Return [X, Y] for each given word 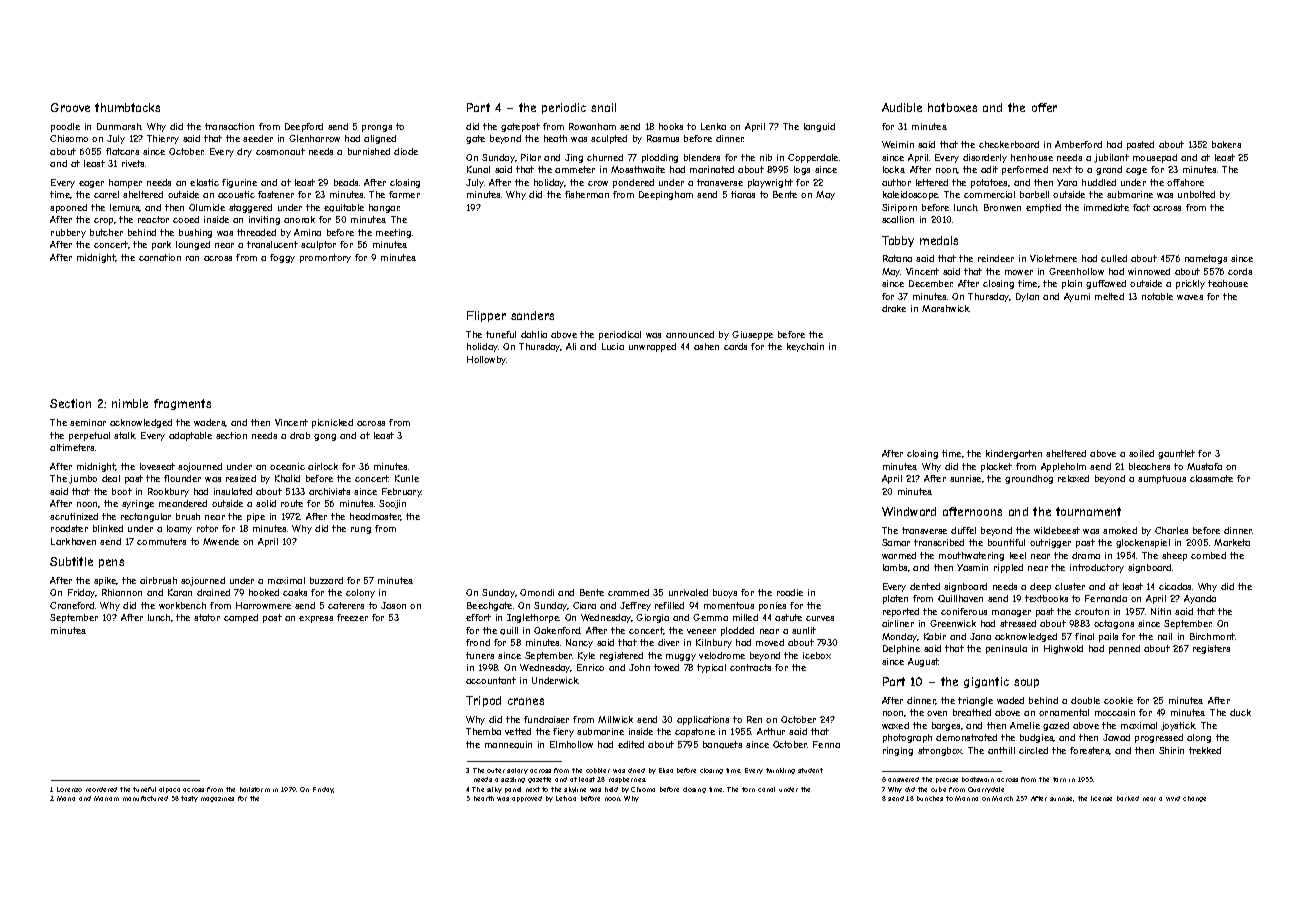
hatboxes [952, 107]
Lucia [613, 346]
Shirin [1171, 750]
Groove [70, 107]
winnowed [1149, 271]
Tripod [483, 701]
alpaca [169, 790]
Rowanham [592, 126]
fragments [182, 404]
